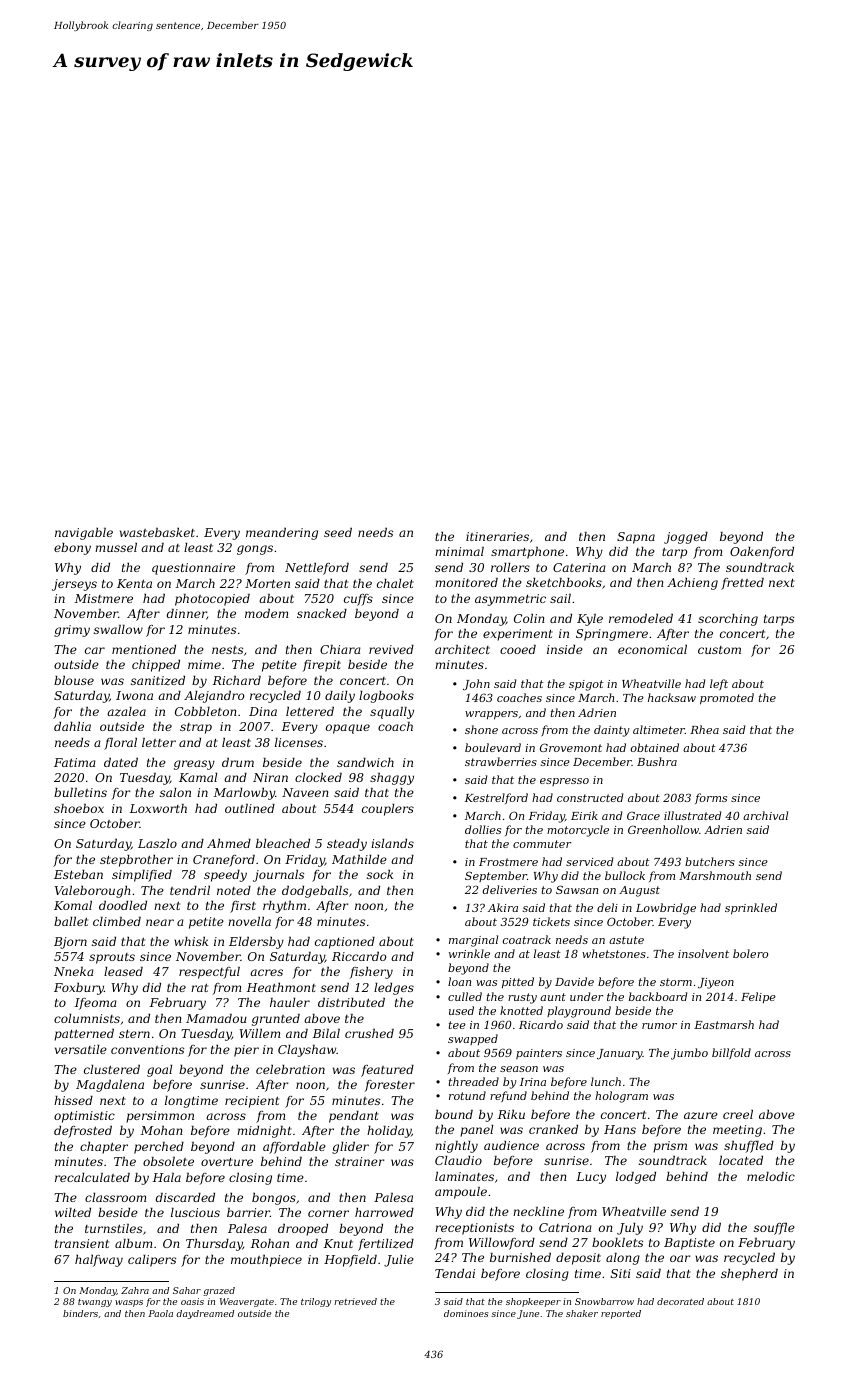  I want to click on dainty, so click(612, 731).
